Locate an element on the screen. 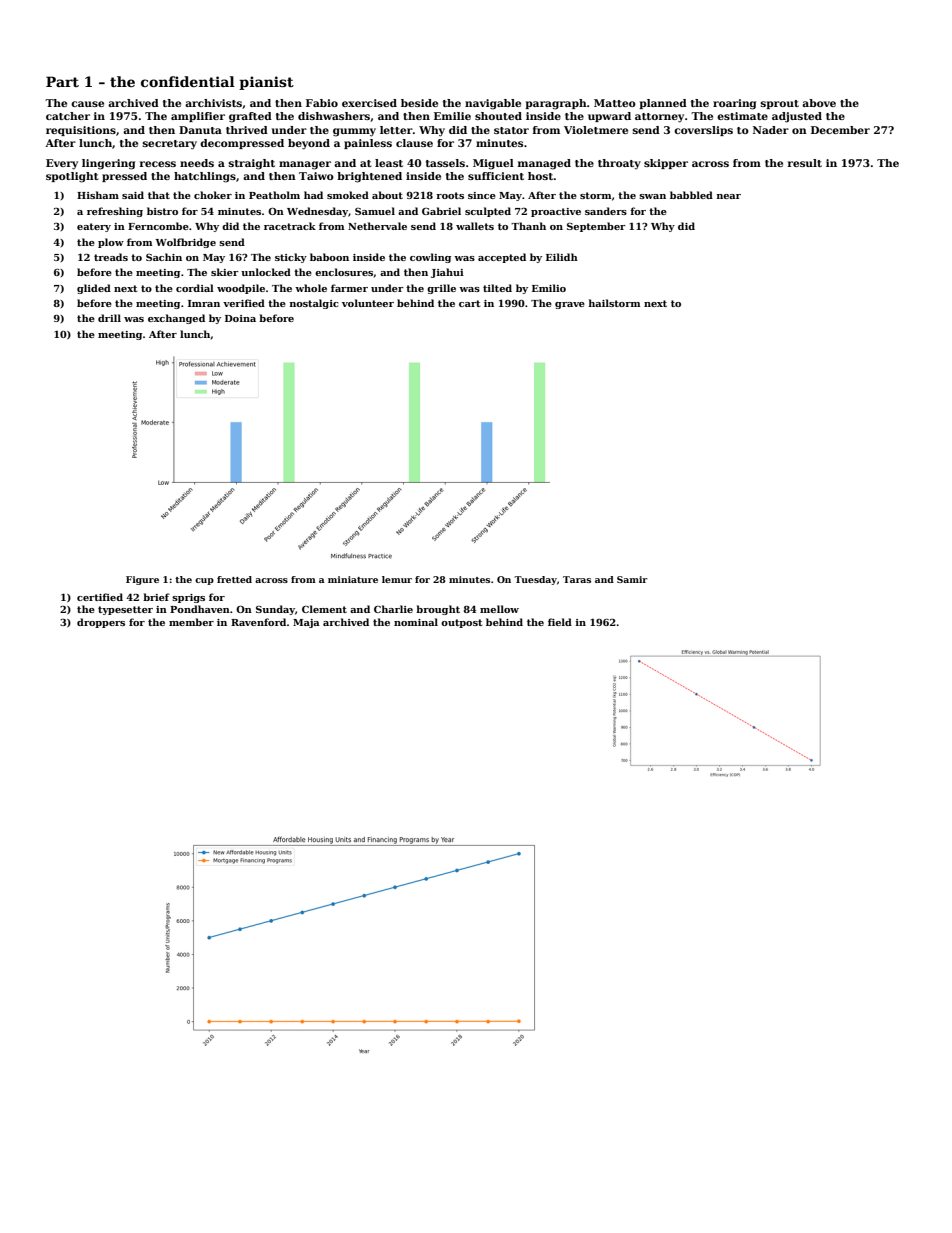 This screenshot has height=1233, width=952. grave is located at coordinates (570, 305).
